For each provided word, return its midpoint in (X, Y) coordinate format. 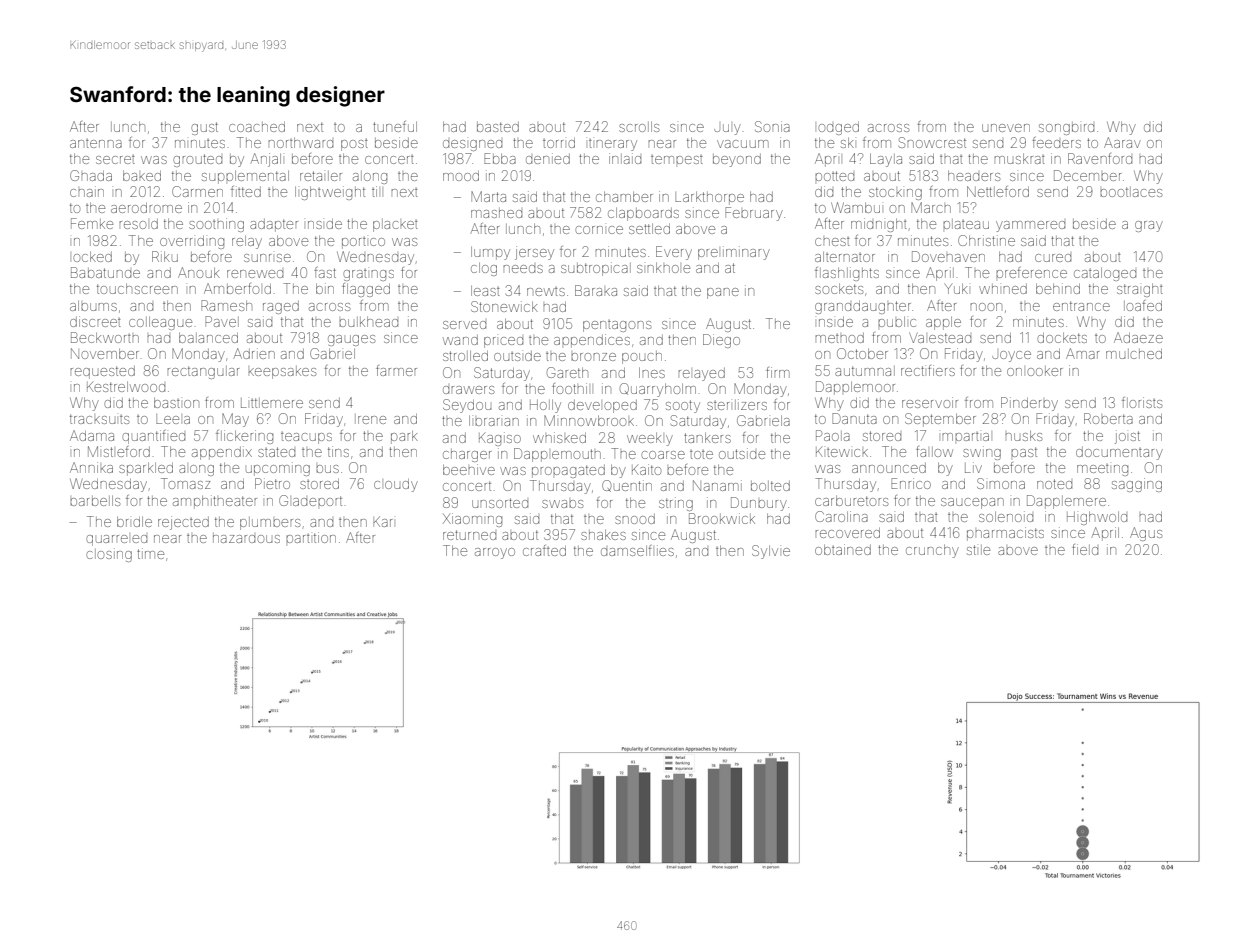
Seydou (467, 406)
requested (102, 372)
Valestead (940, 337)
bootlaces (1131, 192)
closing (109, 555)
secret (115, 159)
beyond (737, 160)
